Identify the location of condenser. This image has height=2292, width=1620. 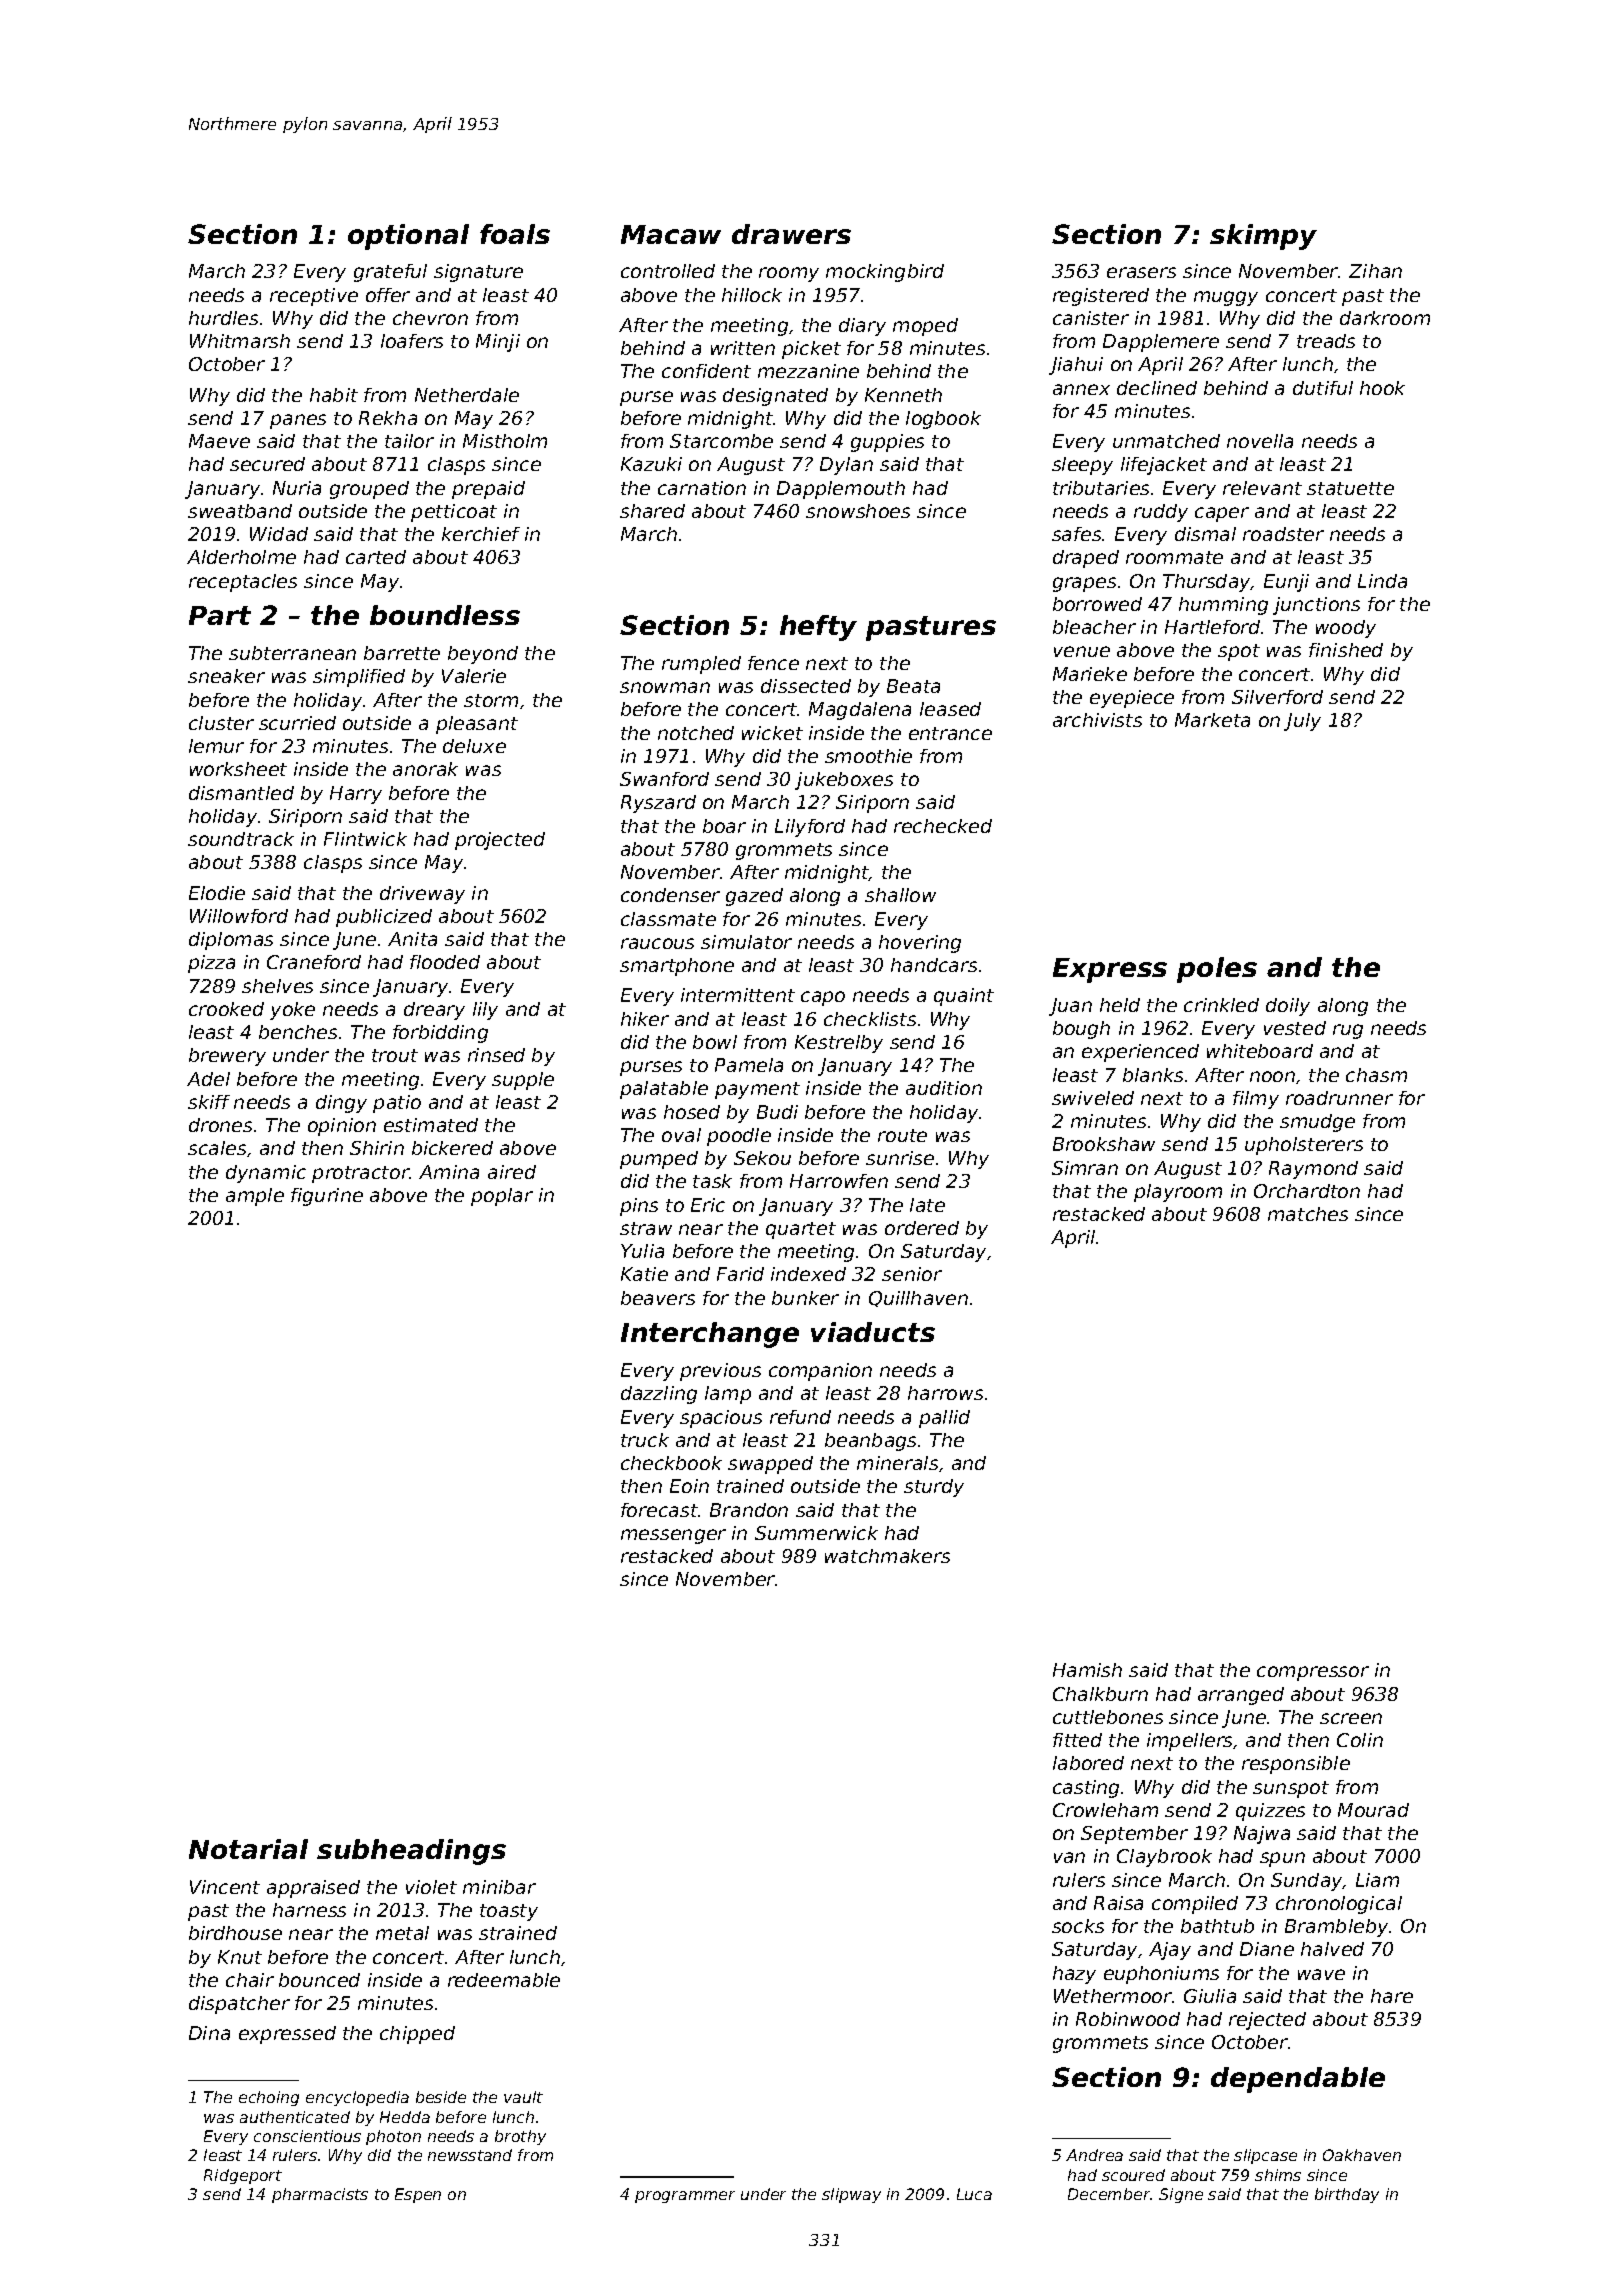
(670, 895).
